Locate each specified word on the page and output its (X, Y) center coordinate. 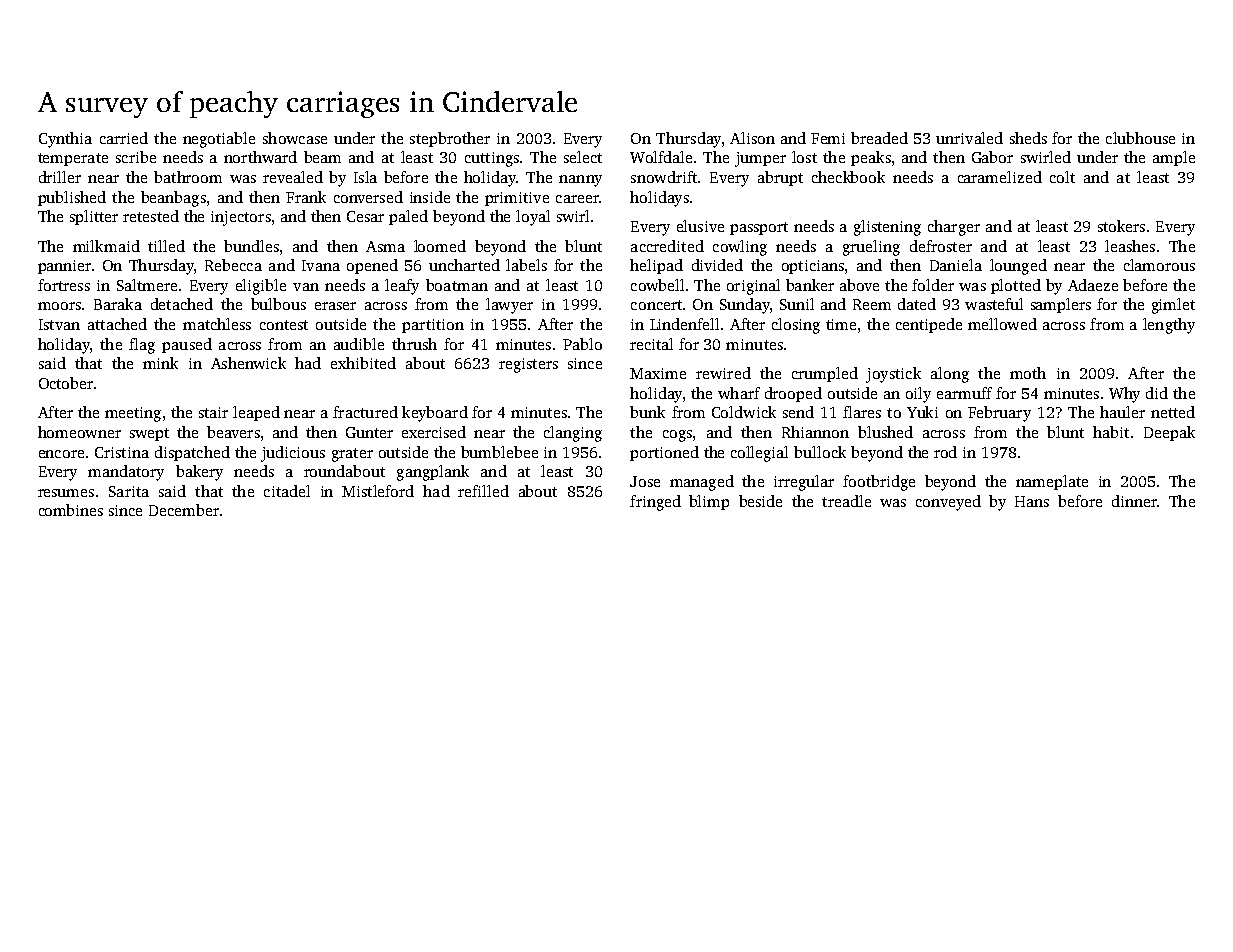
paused (187, 345)
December (184, 510)
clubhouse (1140, 138)
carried (124, 138)
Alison (752, 138)
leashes (1130, 246)
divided (717, 265)
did (1157, 393)
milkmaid (106, 246)
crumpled (825, 374)
